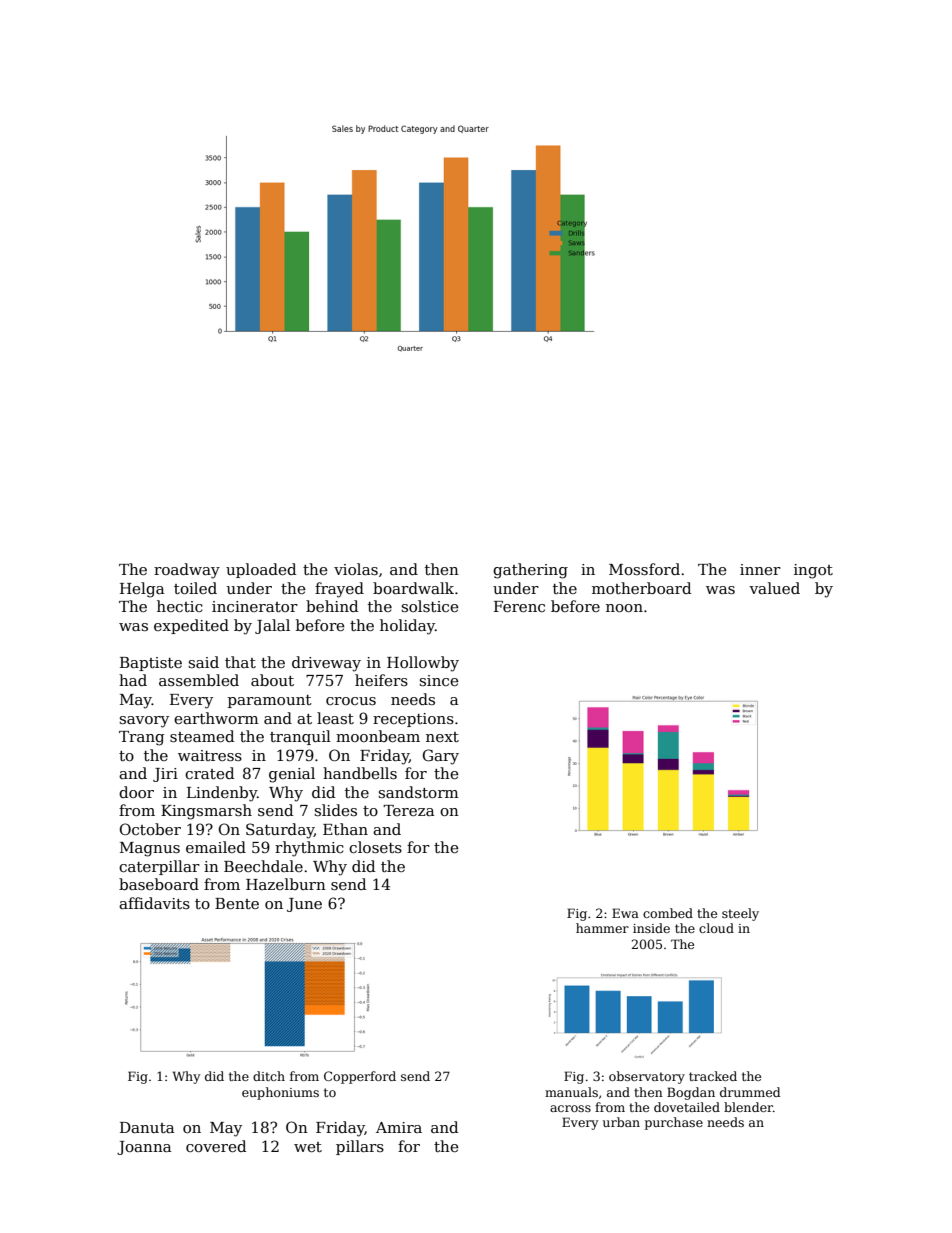 The height and width of the document is (1233, 952). I want to click on Danuta, so click(147, 1127).
